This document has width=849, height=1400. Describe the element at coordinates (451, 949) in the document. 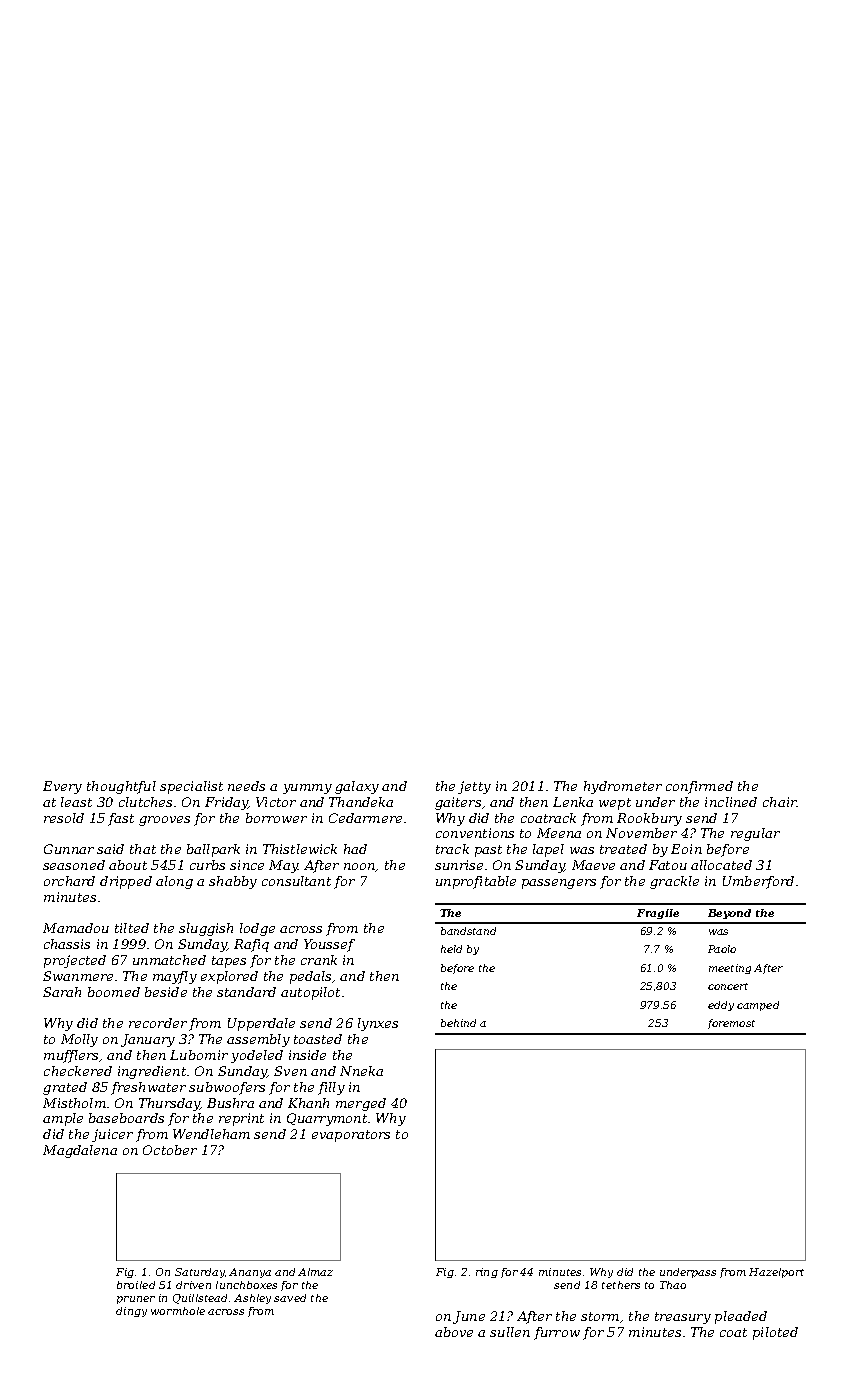

I see `held` at that location.
